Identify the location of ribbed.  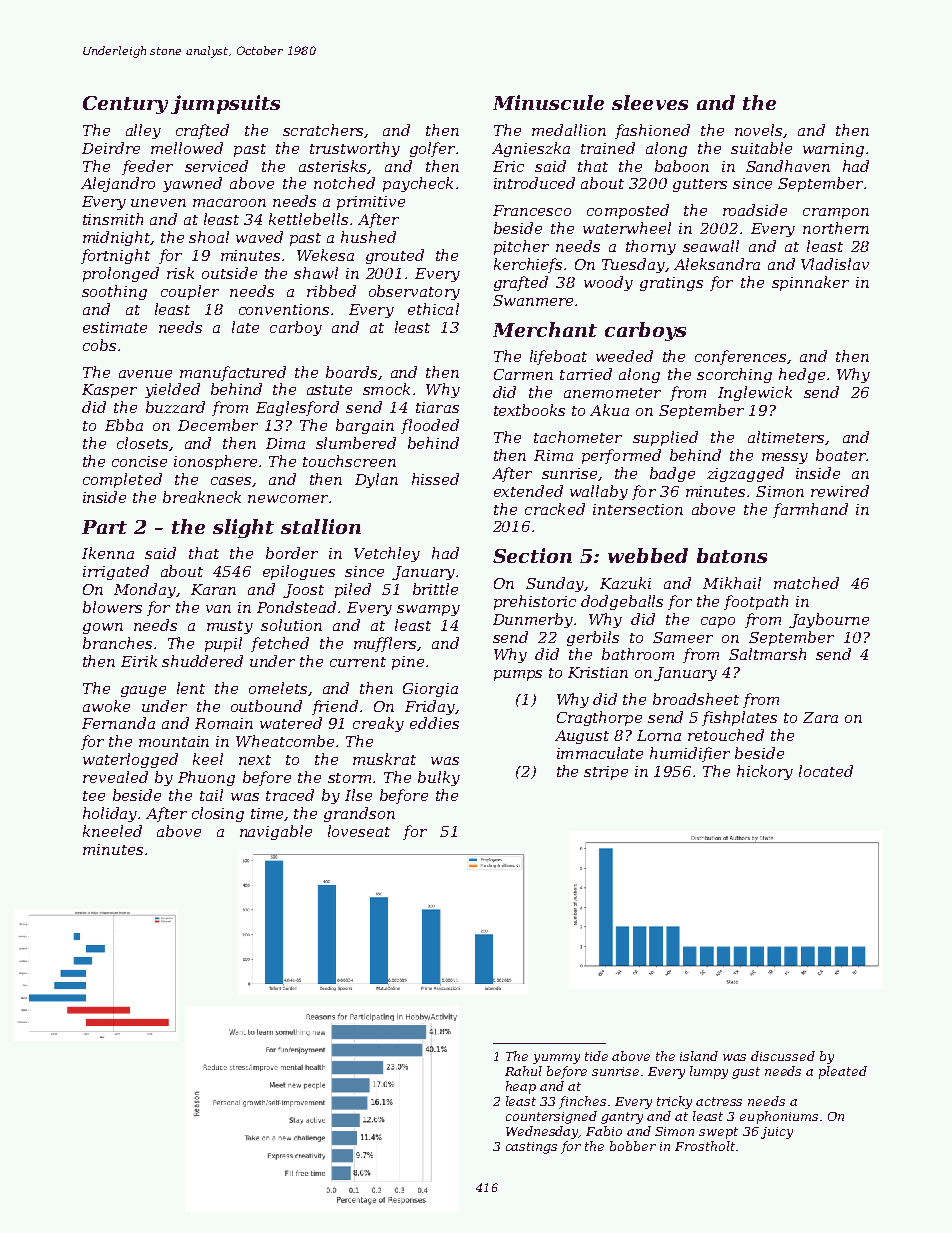
(331, 291).
